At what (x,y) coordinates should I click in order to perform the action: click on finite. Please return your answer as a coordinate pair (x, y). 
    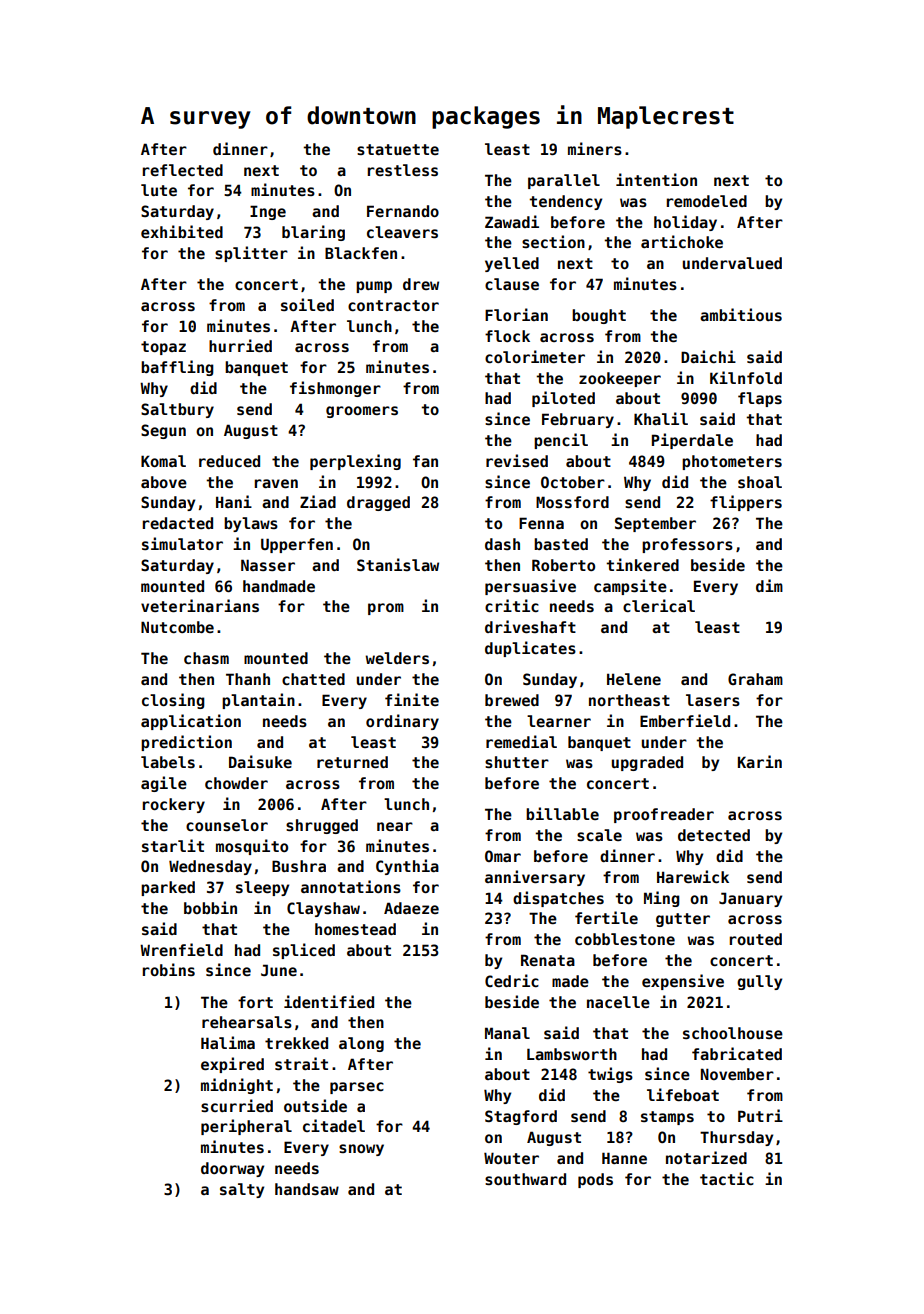
    Looking at the image, I should click on (412, 699).
